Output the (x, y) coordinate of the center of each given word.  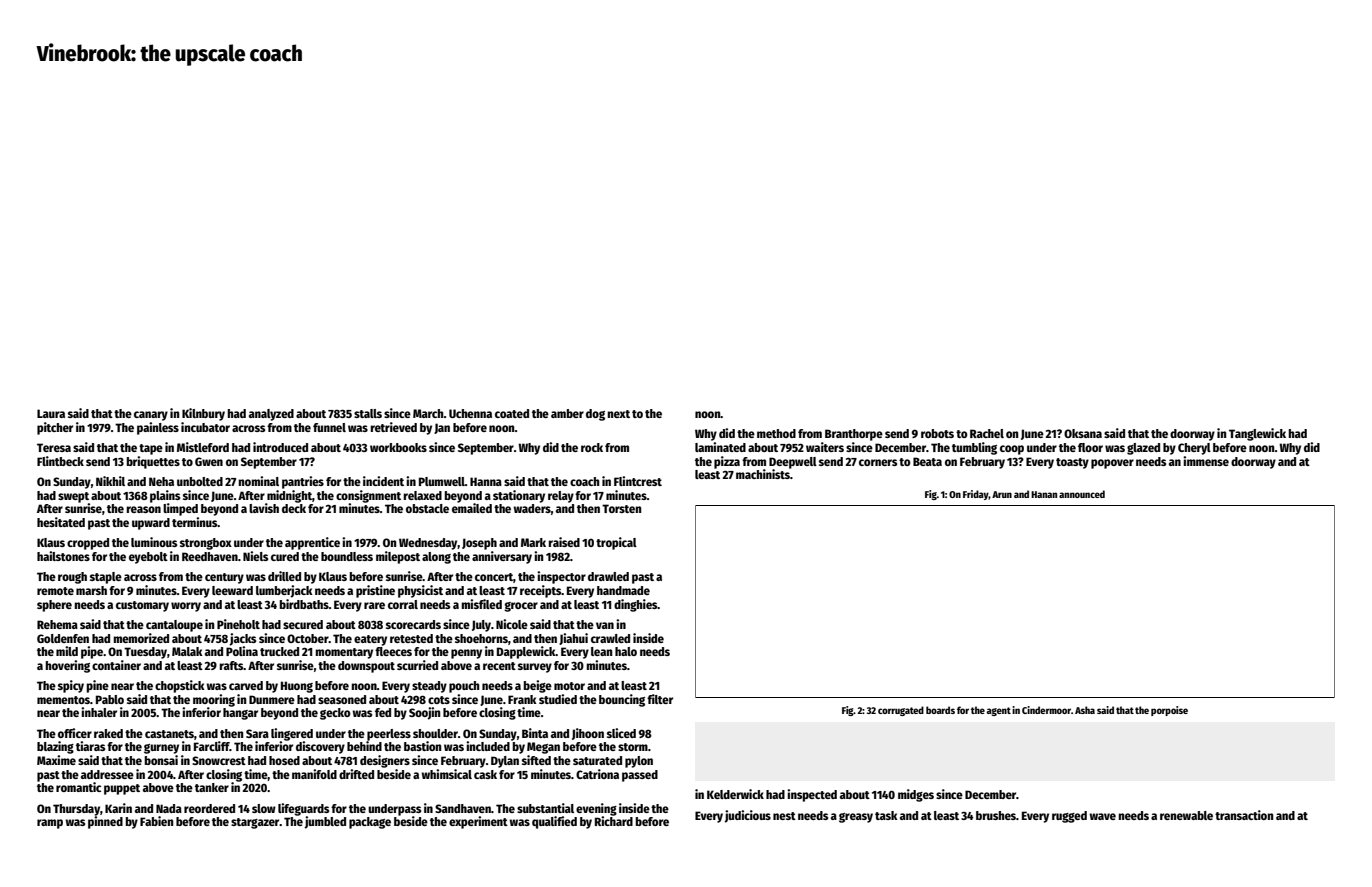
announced (1082, 494)
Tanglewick (1257, 434)
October (308, 638)
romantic (78, 787)
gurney (161, 749)
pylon (639, 762)
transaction (1244, 815)
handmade (623, 590)
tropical (616, 543)
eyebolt (148, 558)
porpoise (1169, 711)
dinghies (636, 605)
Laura (51, 413)
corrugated (901, 711)
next (618, 414)
